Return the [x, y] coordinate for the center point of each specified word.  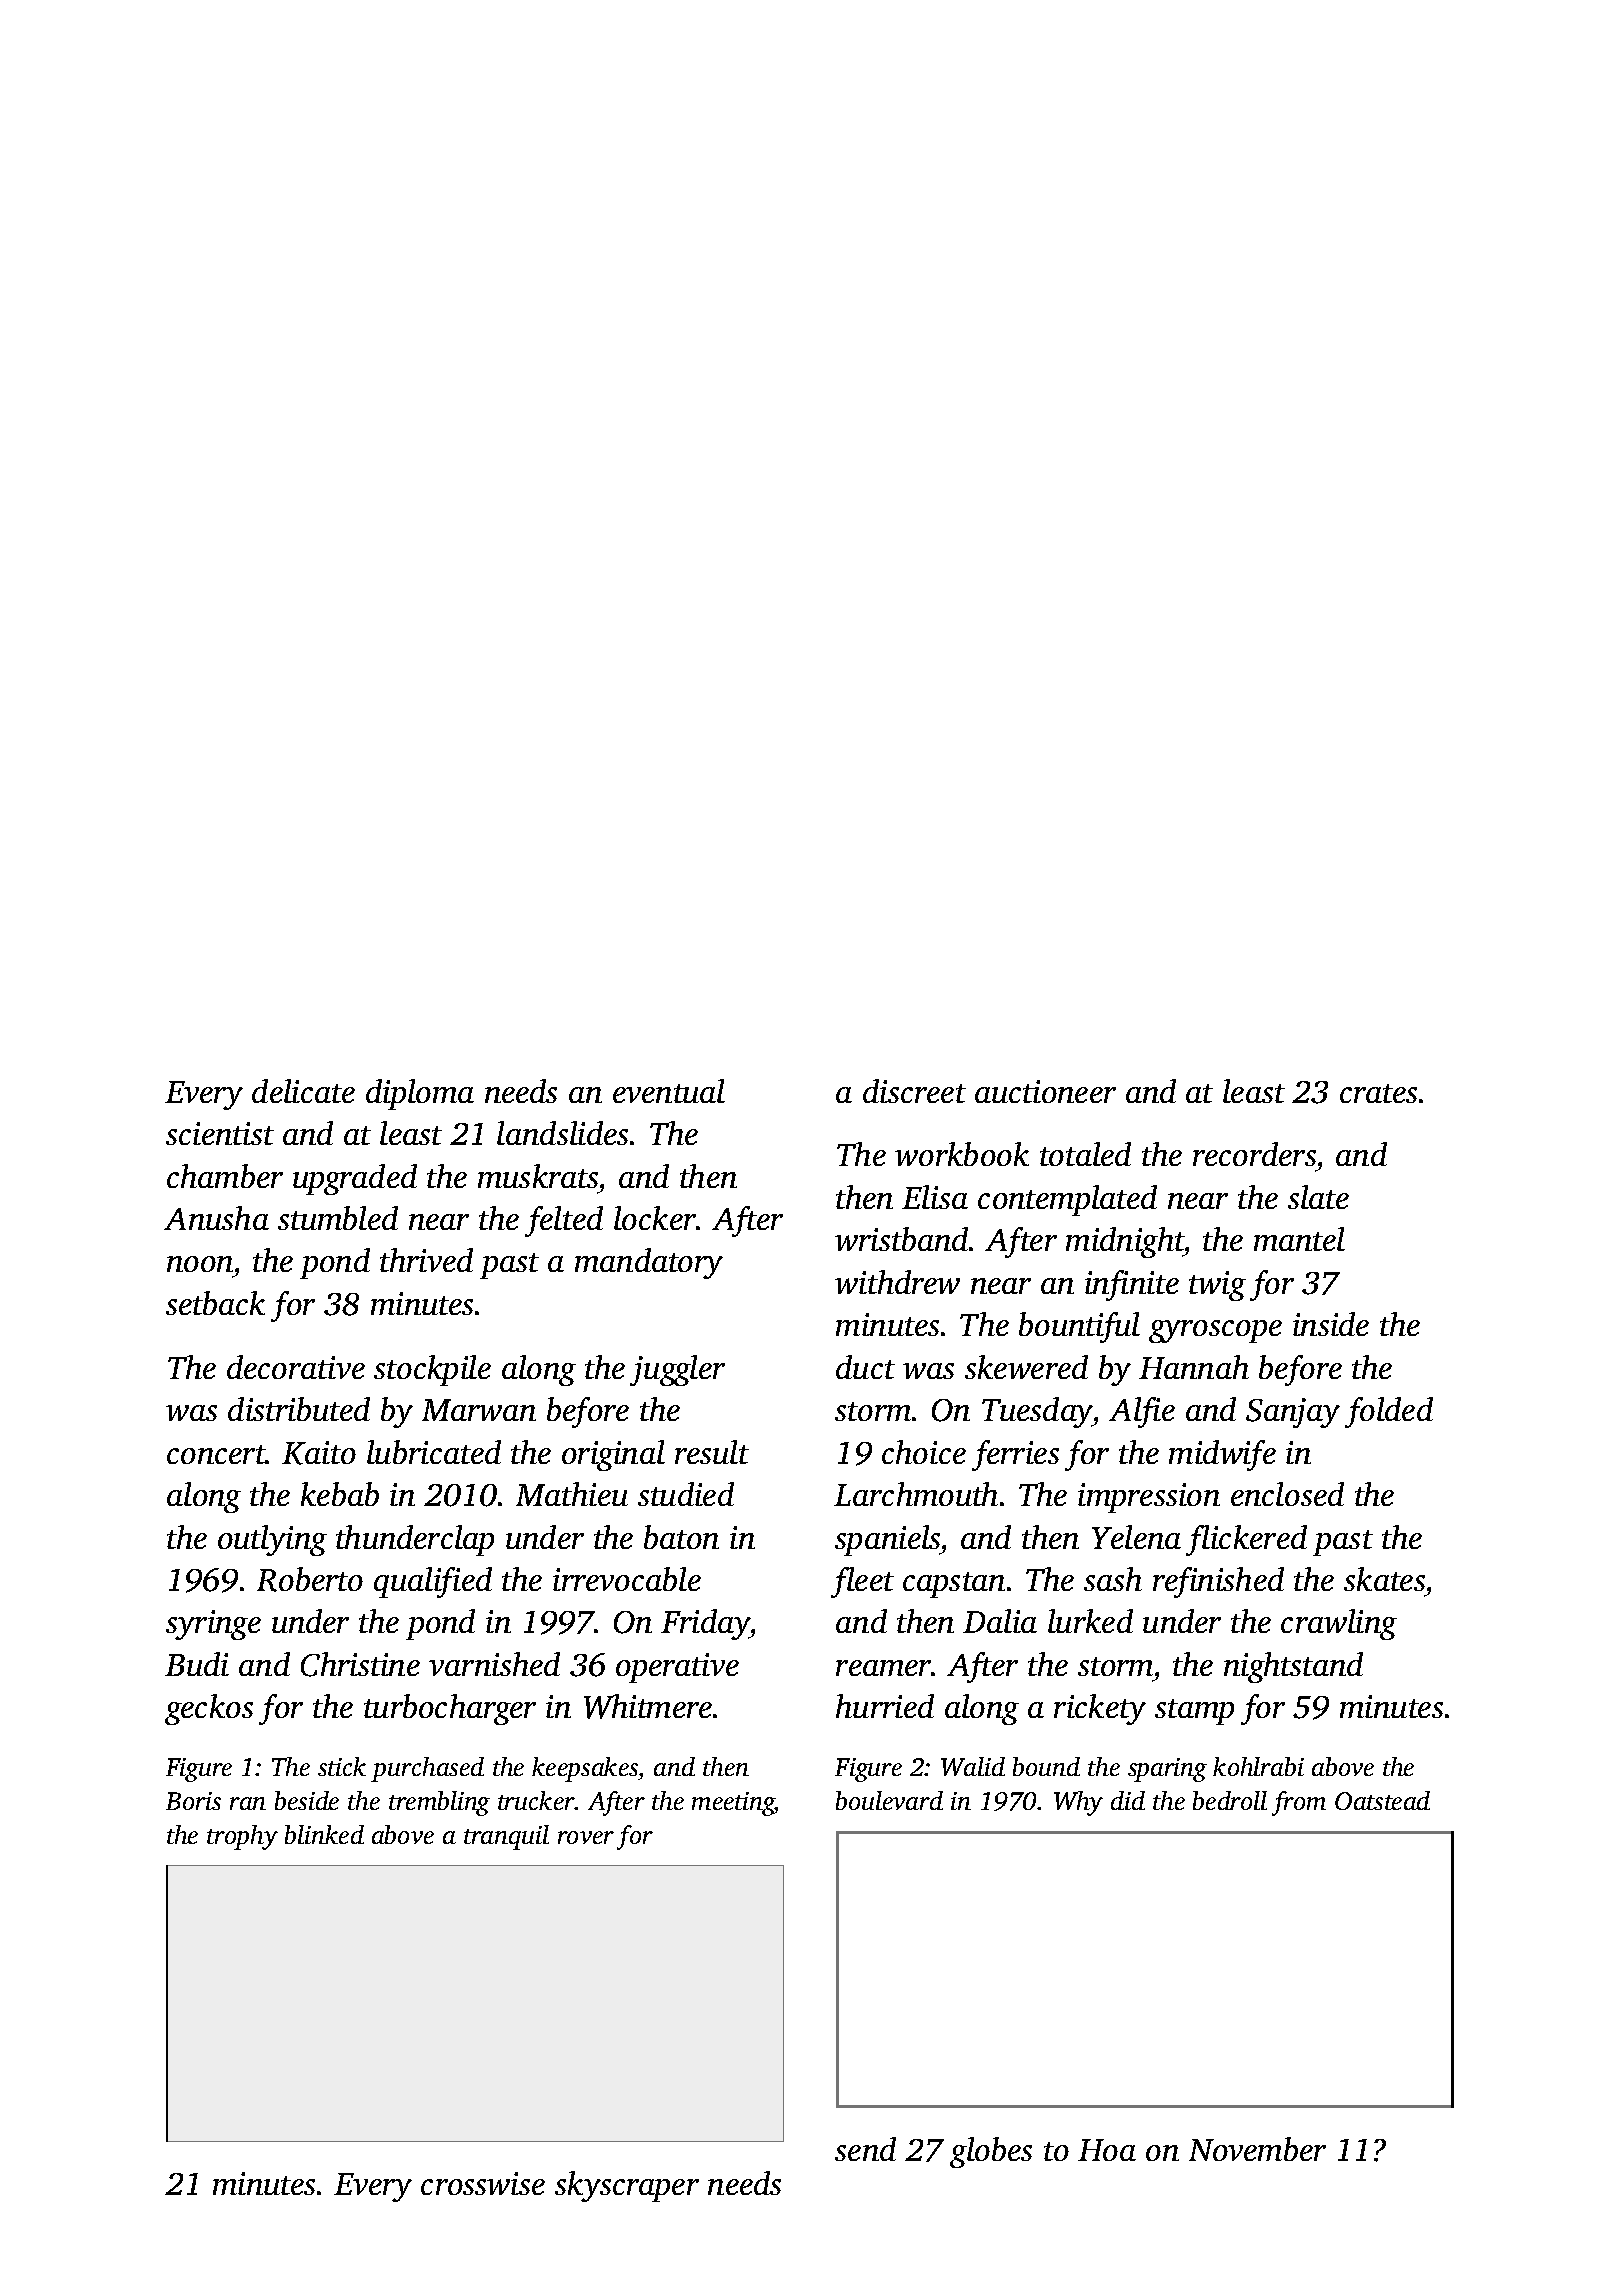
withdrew [897, 1282]
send [865, 2149]
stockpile [432, 1370]
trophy [242, 1837]
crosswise [483, 2183]
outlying [272, 1540]
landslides [562, 1133]
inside [1331, 1324]
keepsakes [585, 1769]
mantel [1299, 1239]
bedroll [1230, 1800]
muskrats [538, 1176]
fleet [862, 1582]
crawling [1339, 1624]
